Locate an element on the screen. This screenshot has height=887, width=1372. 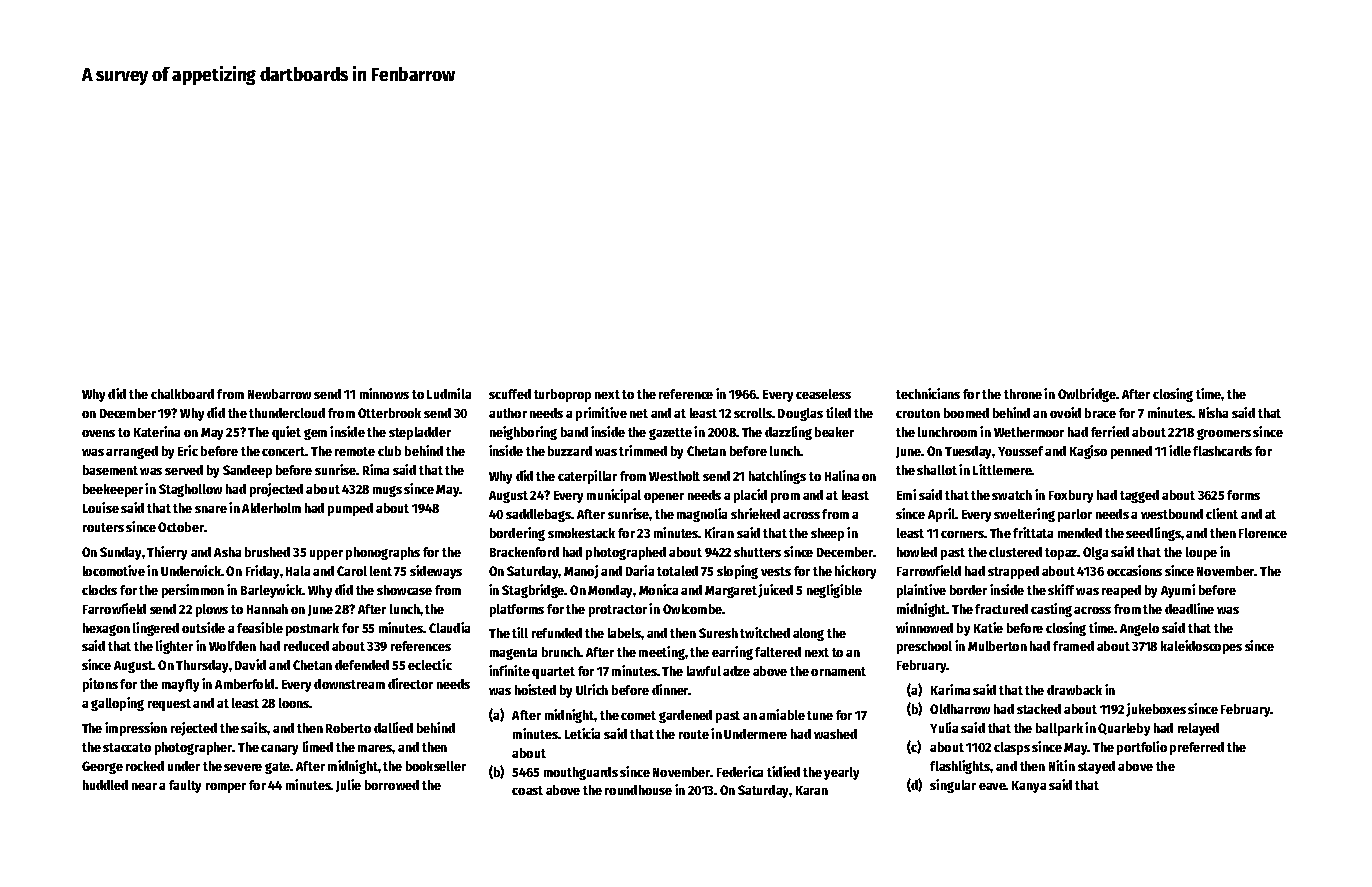
defended is located at coordinates (362, 665).
